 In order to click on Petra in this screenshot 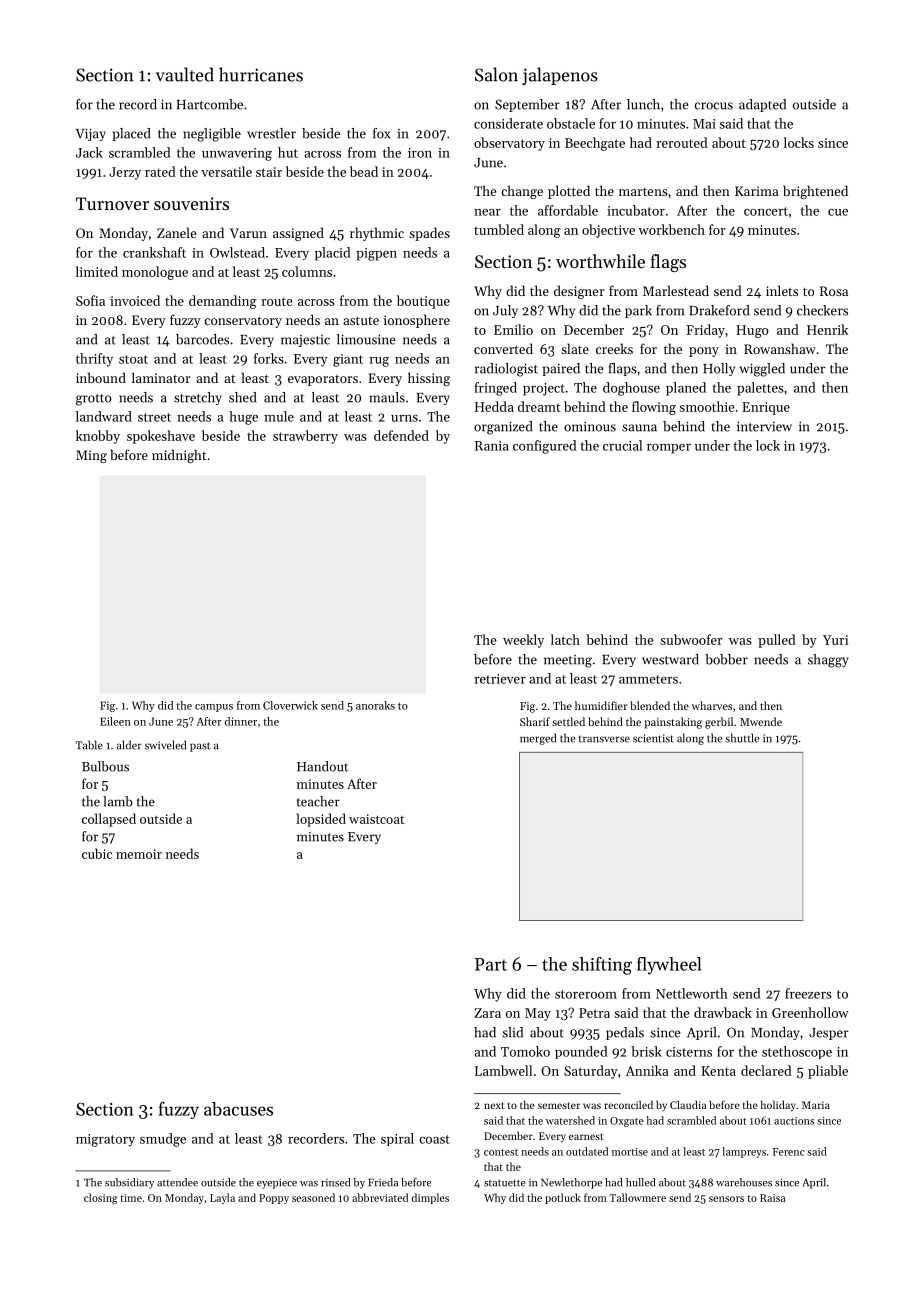, I will do `click(594, 1013)`.
